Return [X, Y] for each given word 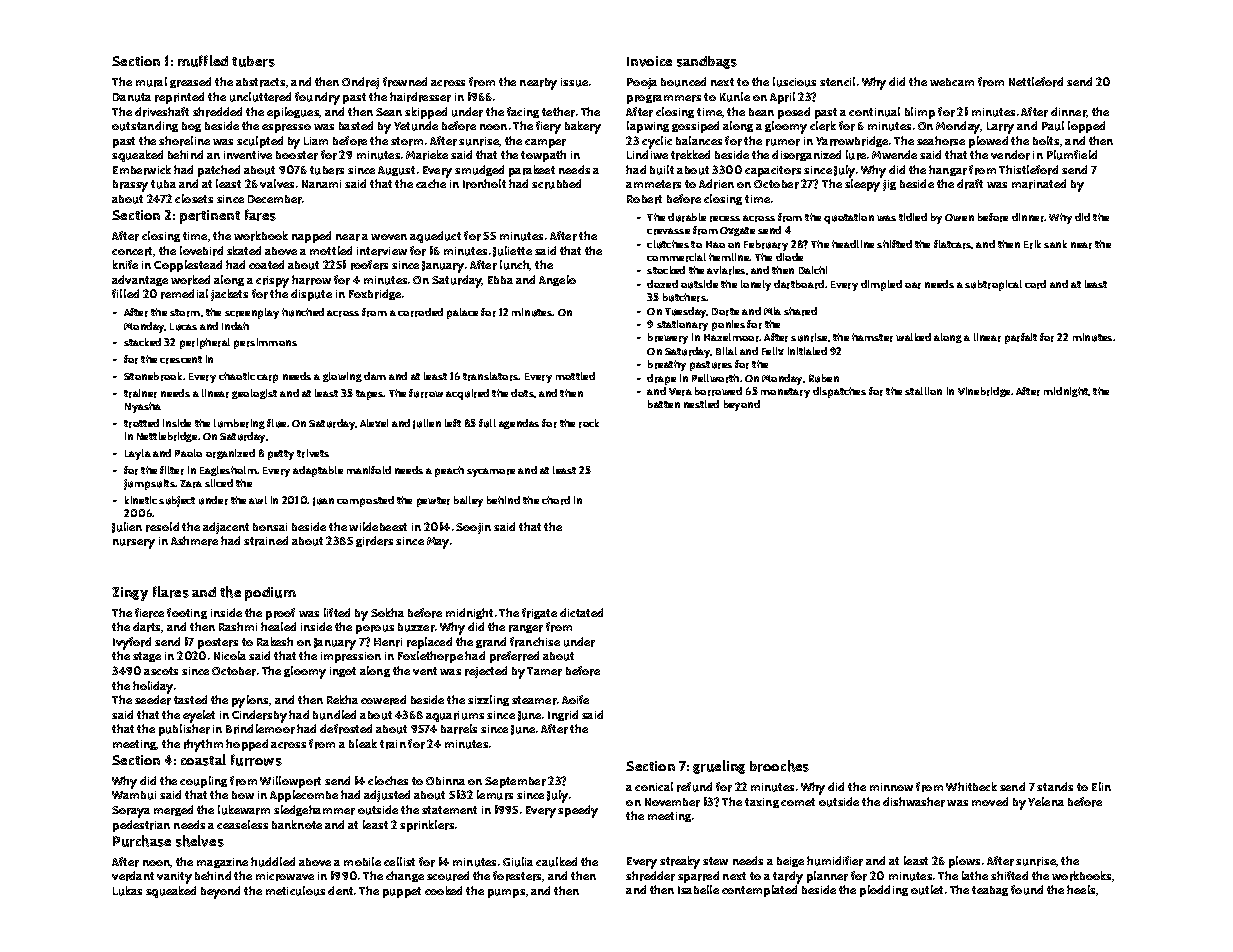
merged [173, 810]
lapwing [648, 127]
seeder [153, 700]
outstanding [145, 126]
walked [913, 337]
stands [1055, 786]
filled [125, 293]
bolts [1046, 140]
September [515, 782]
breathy [667, 365]
